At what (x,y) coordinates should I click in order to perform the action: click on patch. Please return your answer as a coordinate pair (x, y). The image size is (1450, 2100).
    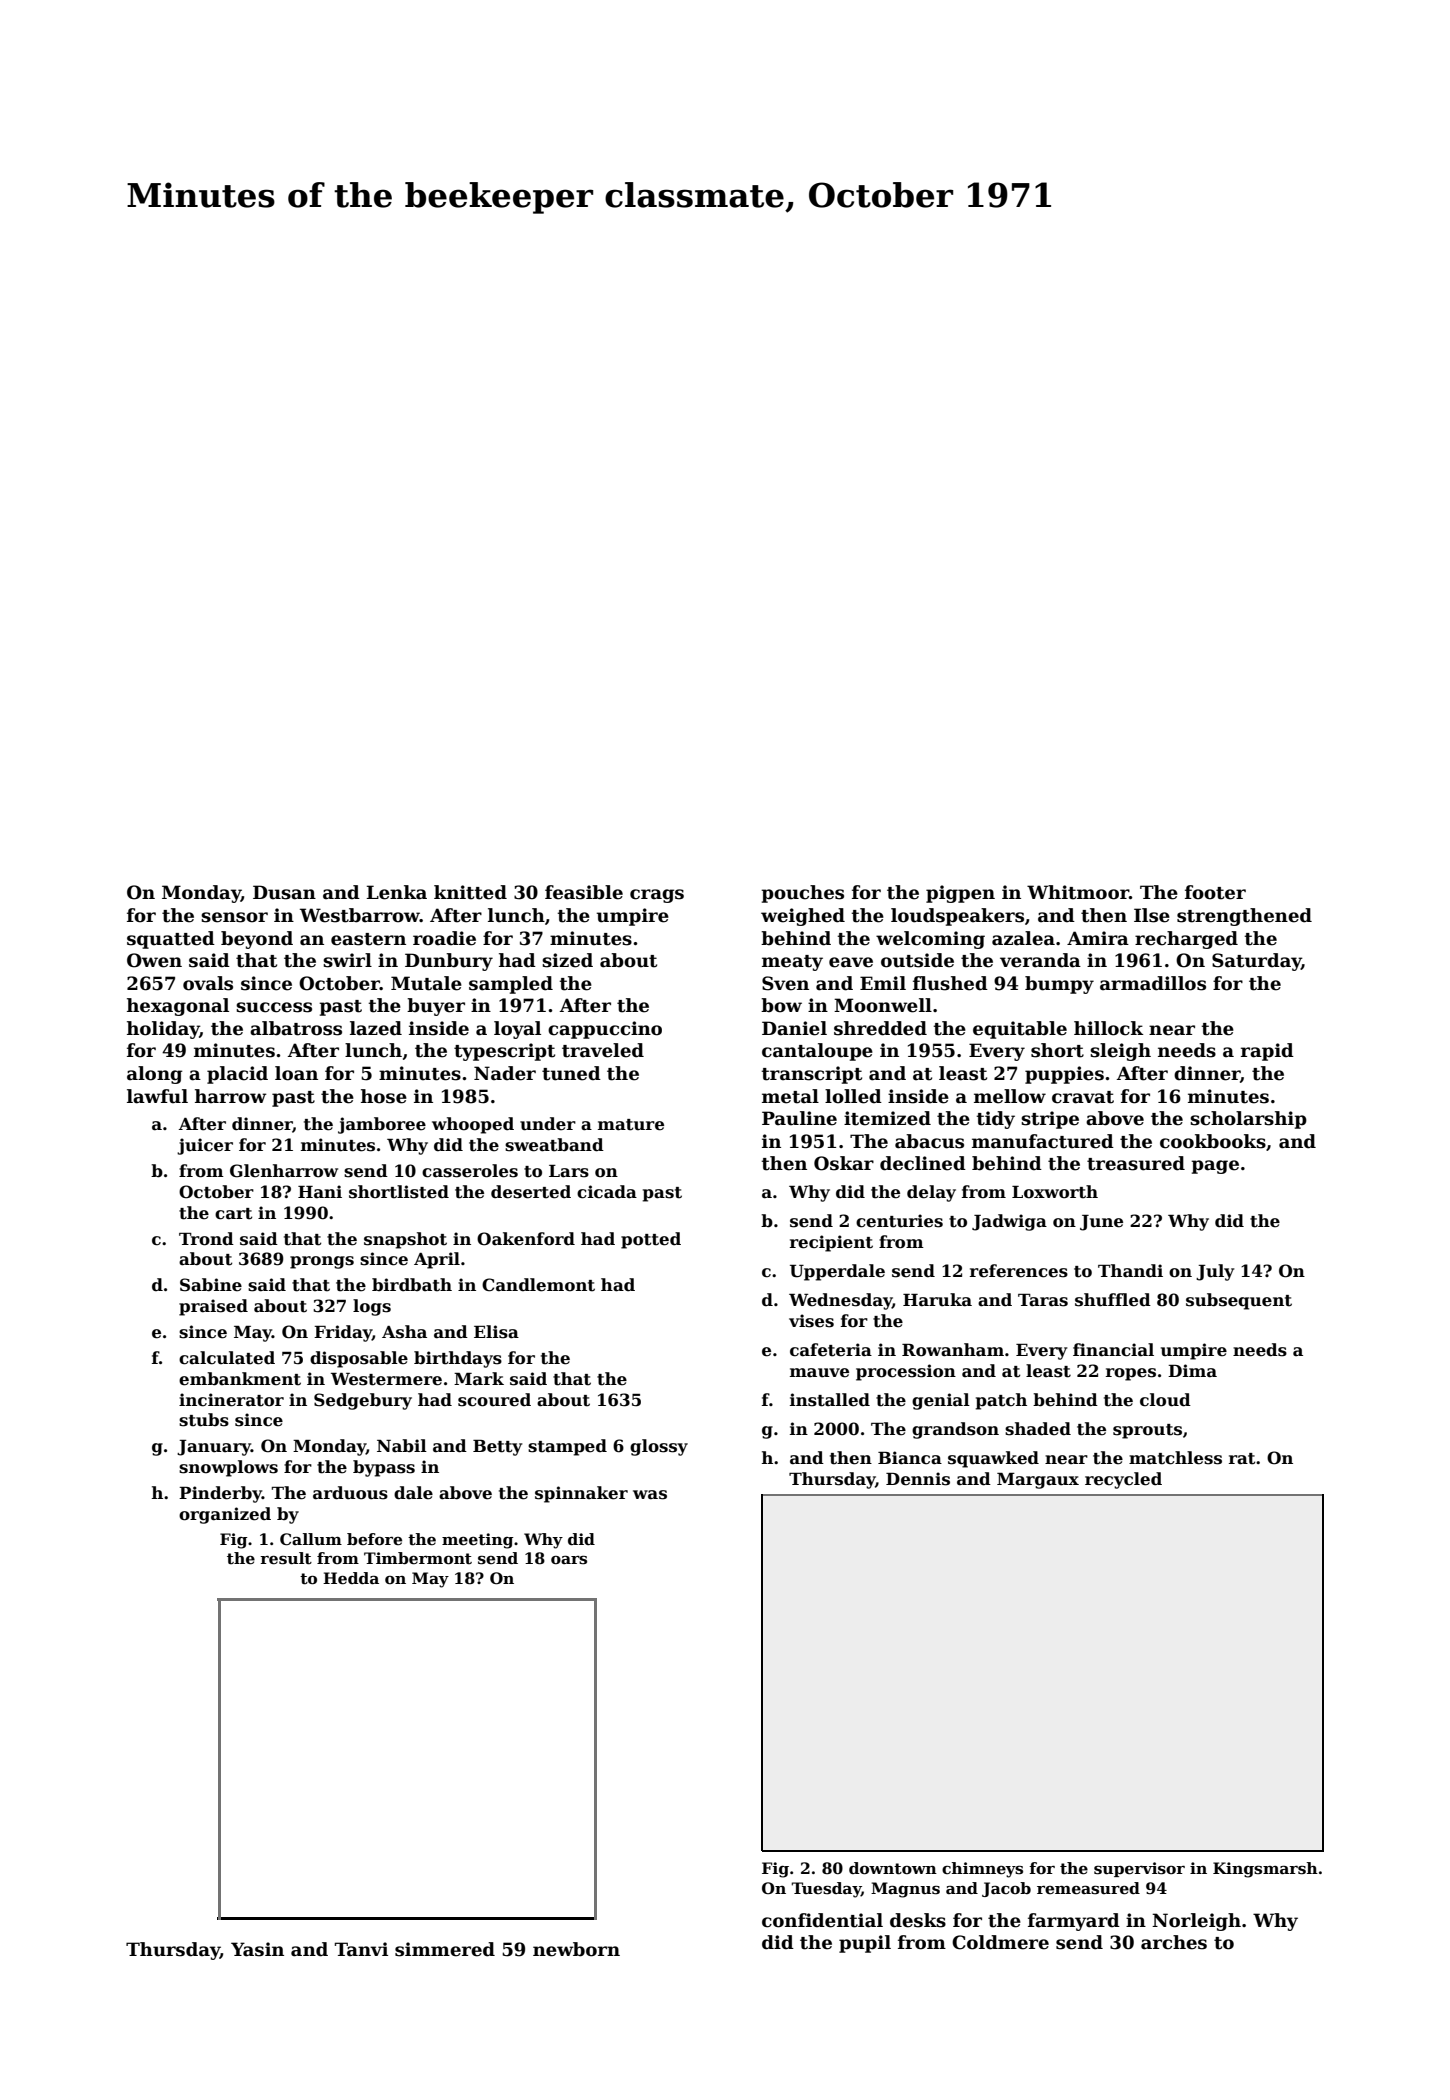
    Looking at the image, I should click on (1001, 1401).
